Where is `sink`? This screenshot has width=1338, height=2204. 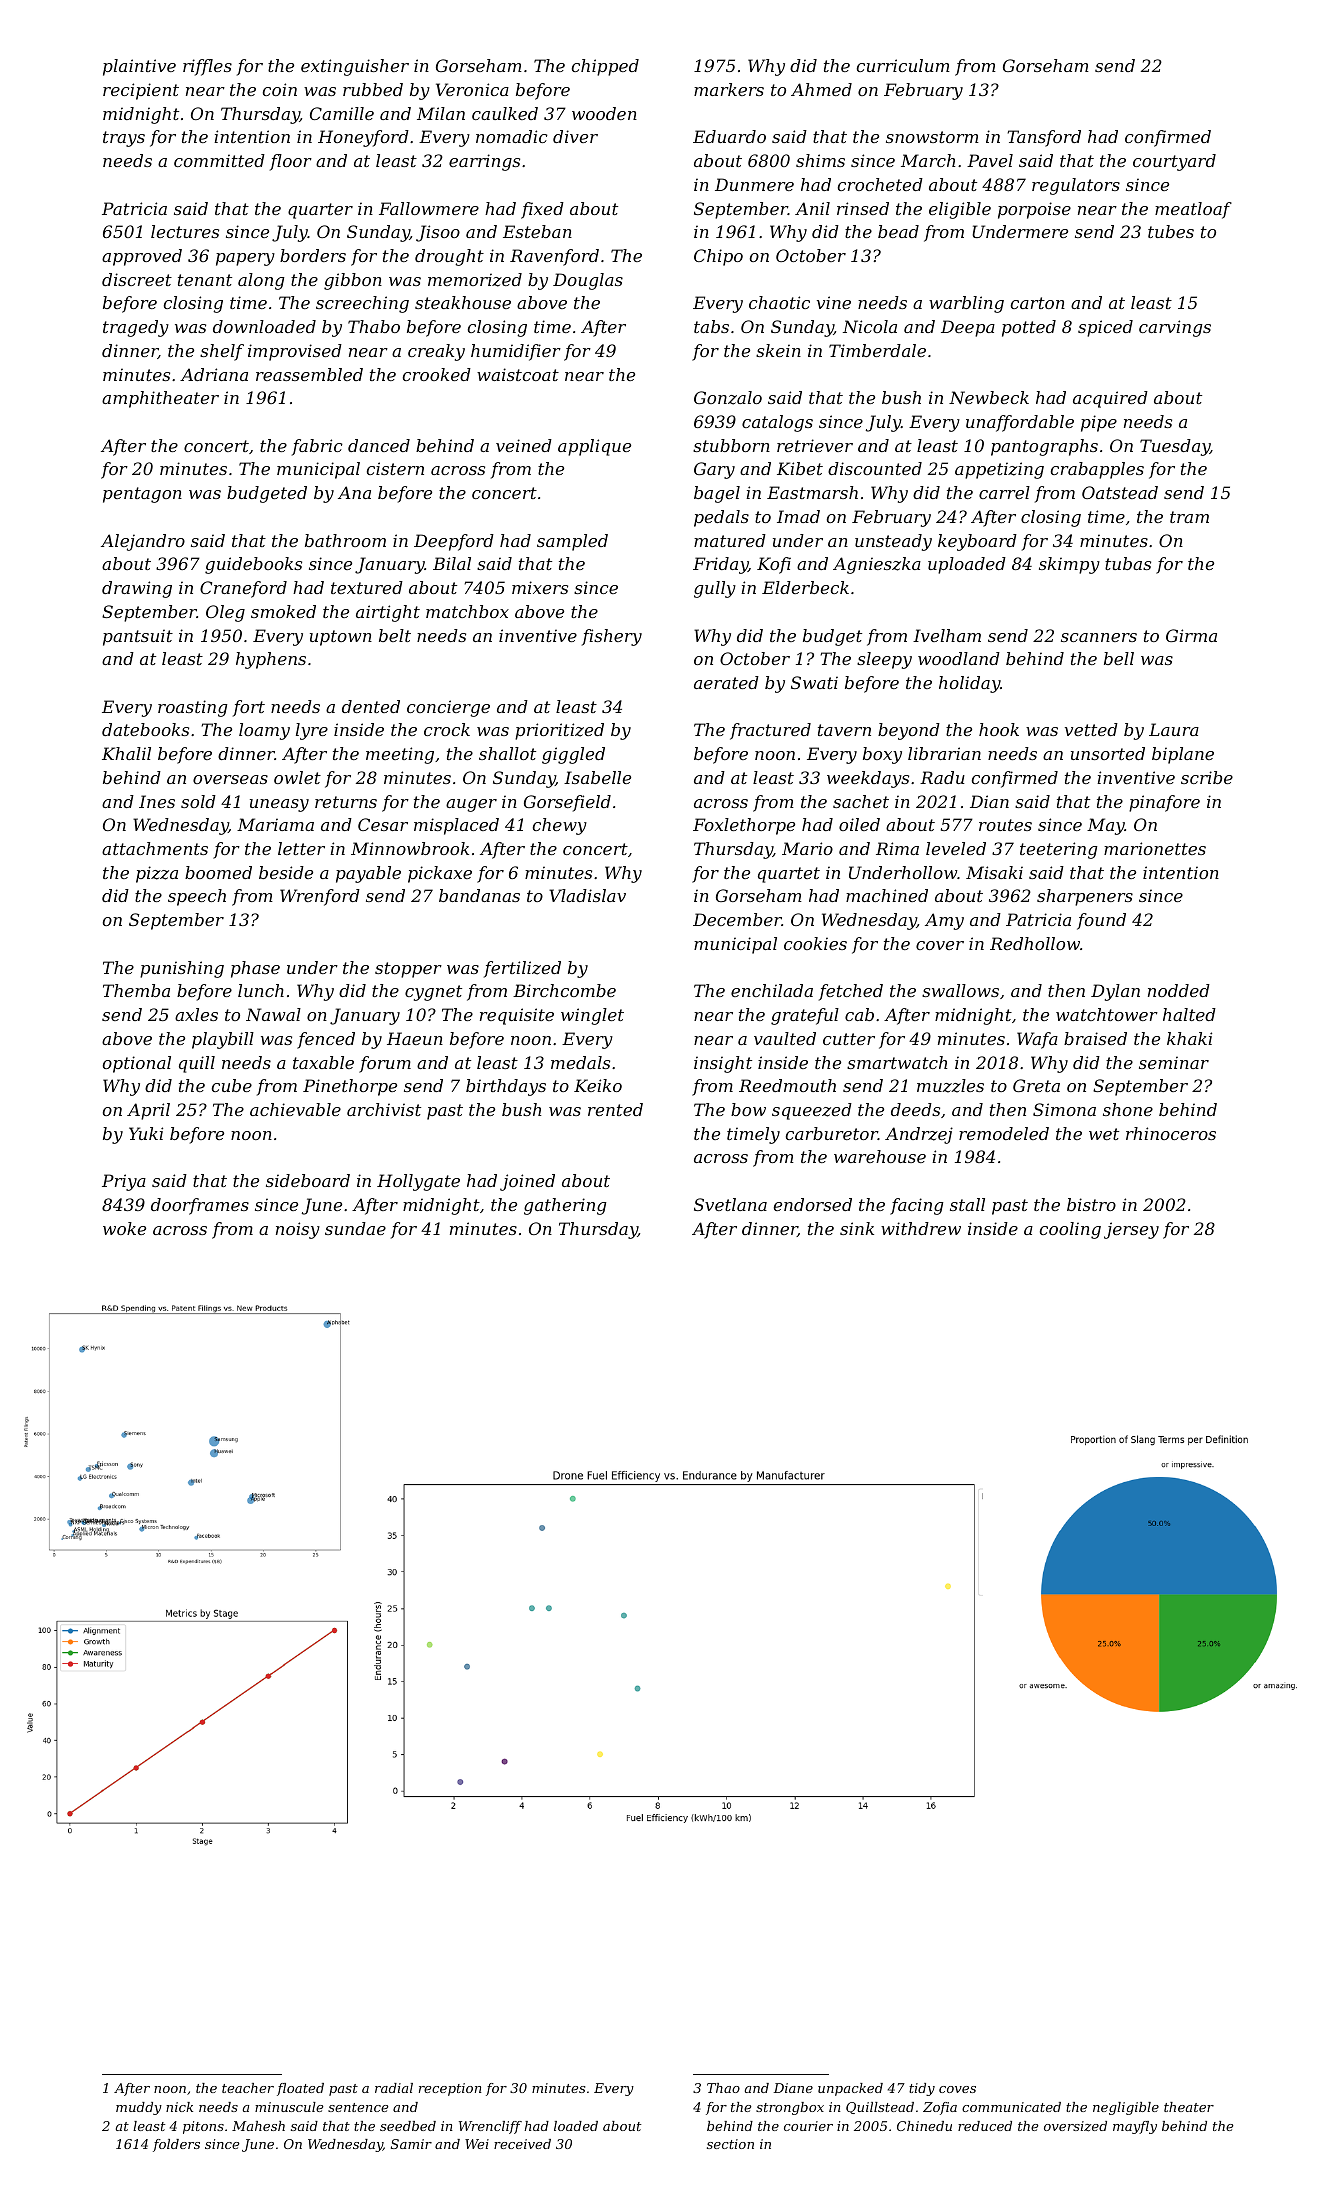
sink is located at coordinates (857, 1228).
